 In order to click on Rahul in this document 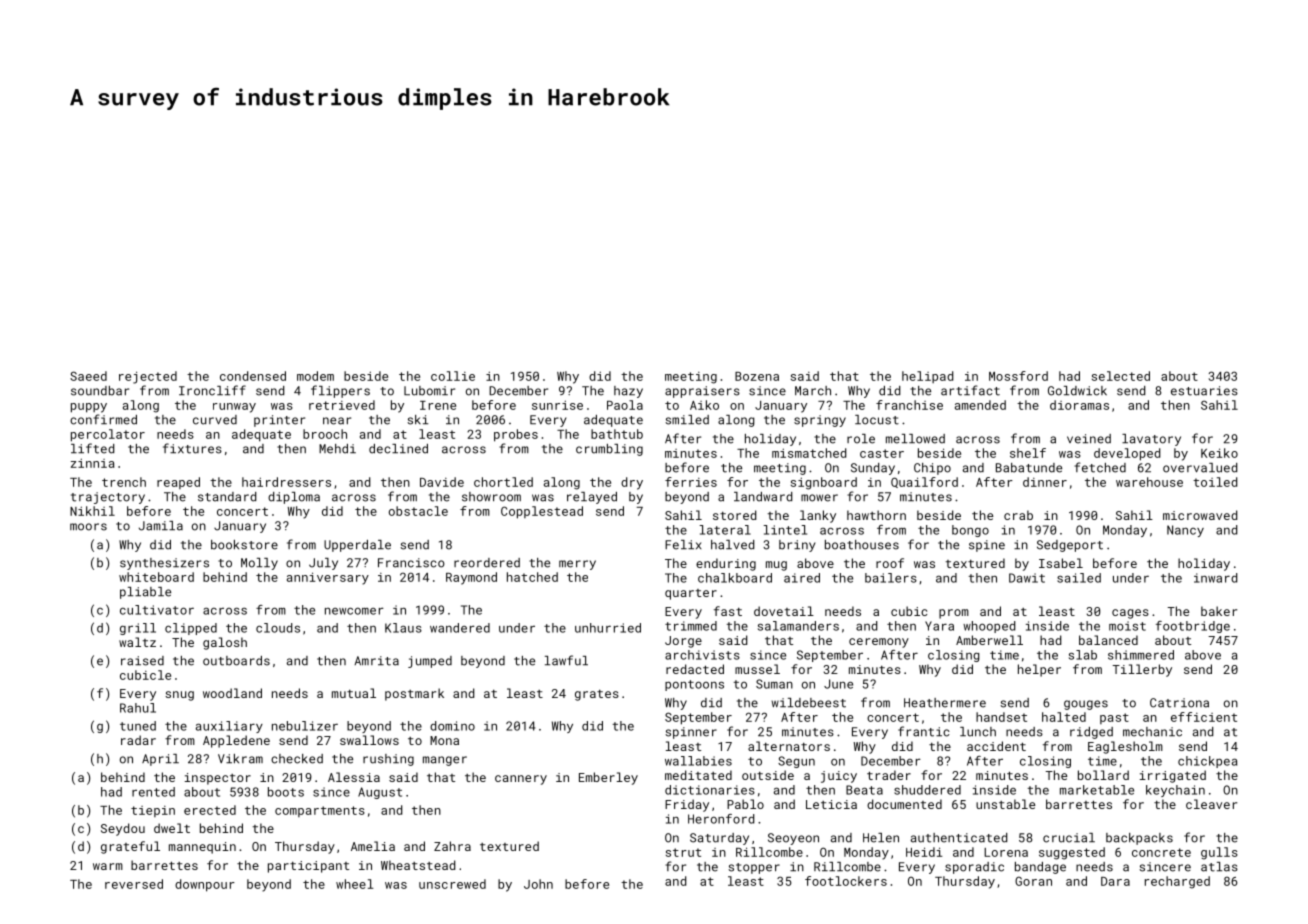, I will do `click(138, 708)`.
